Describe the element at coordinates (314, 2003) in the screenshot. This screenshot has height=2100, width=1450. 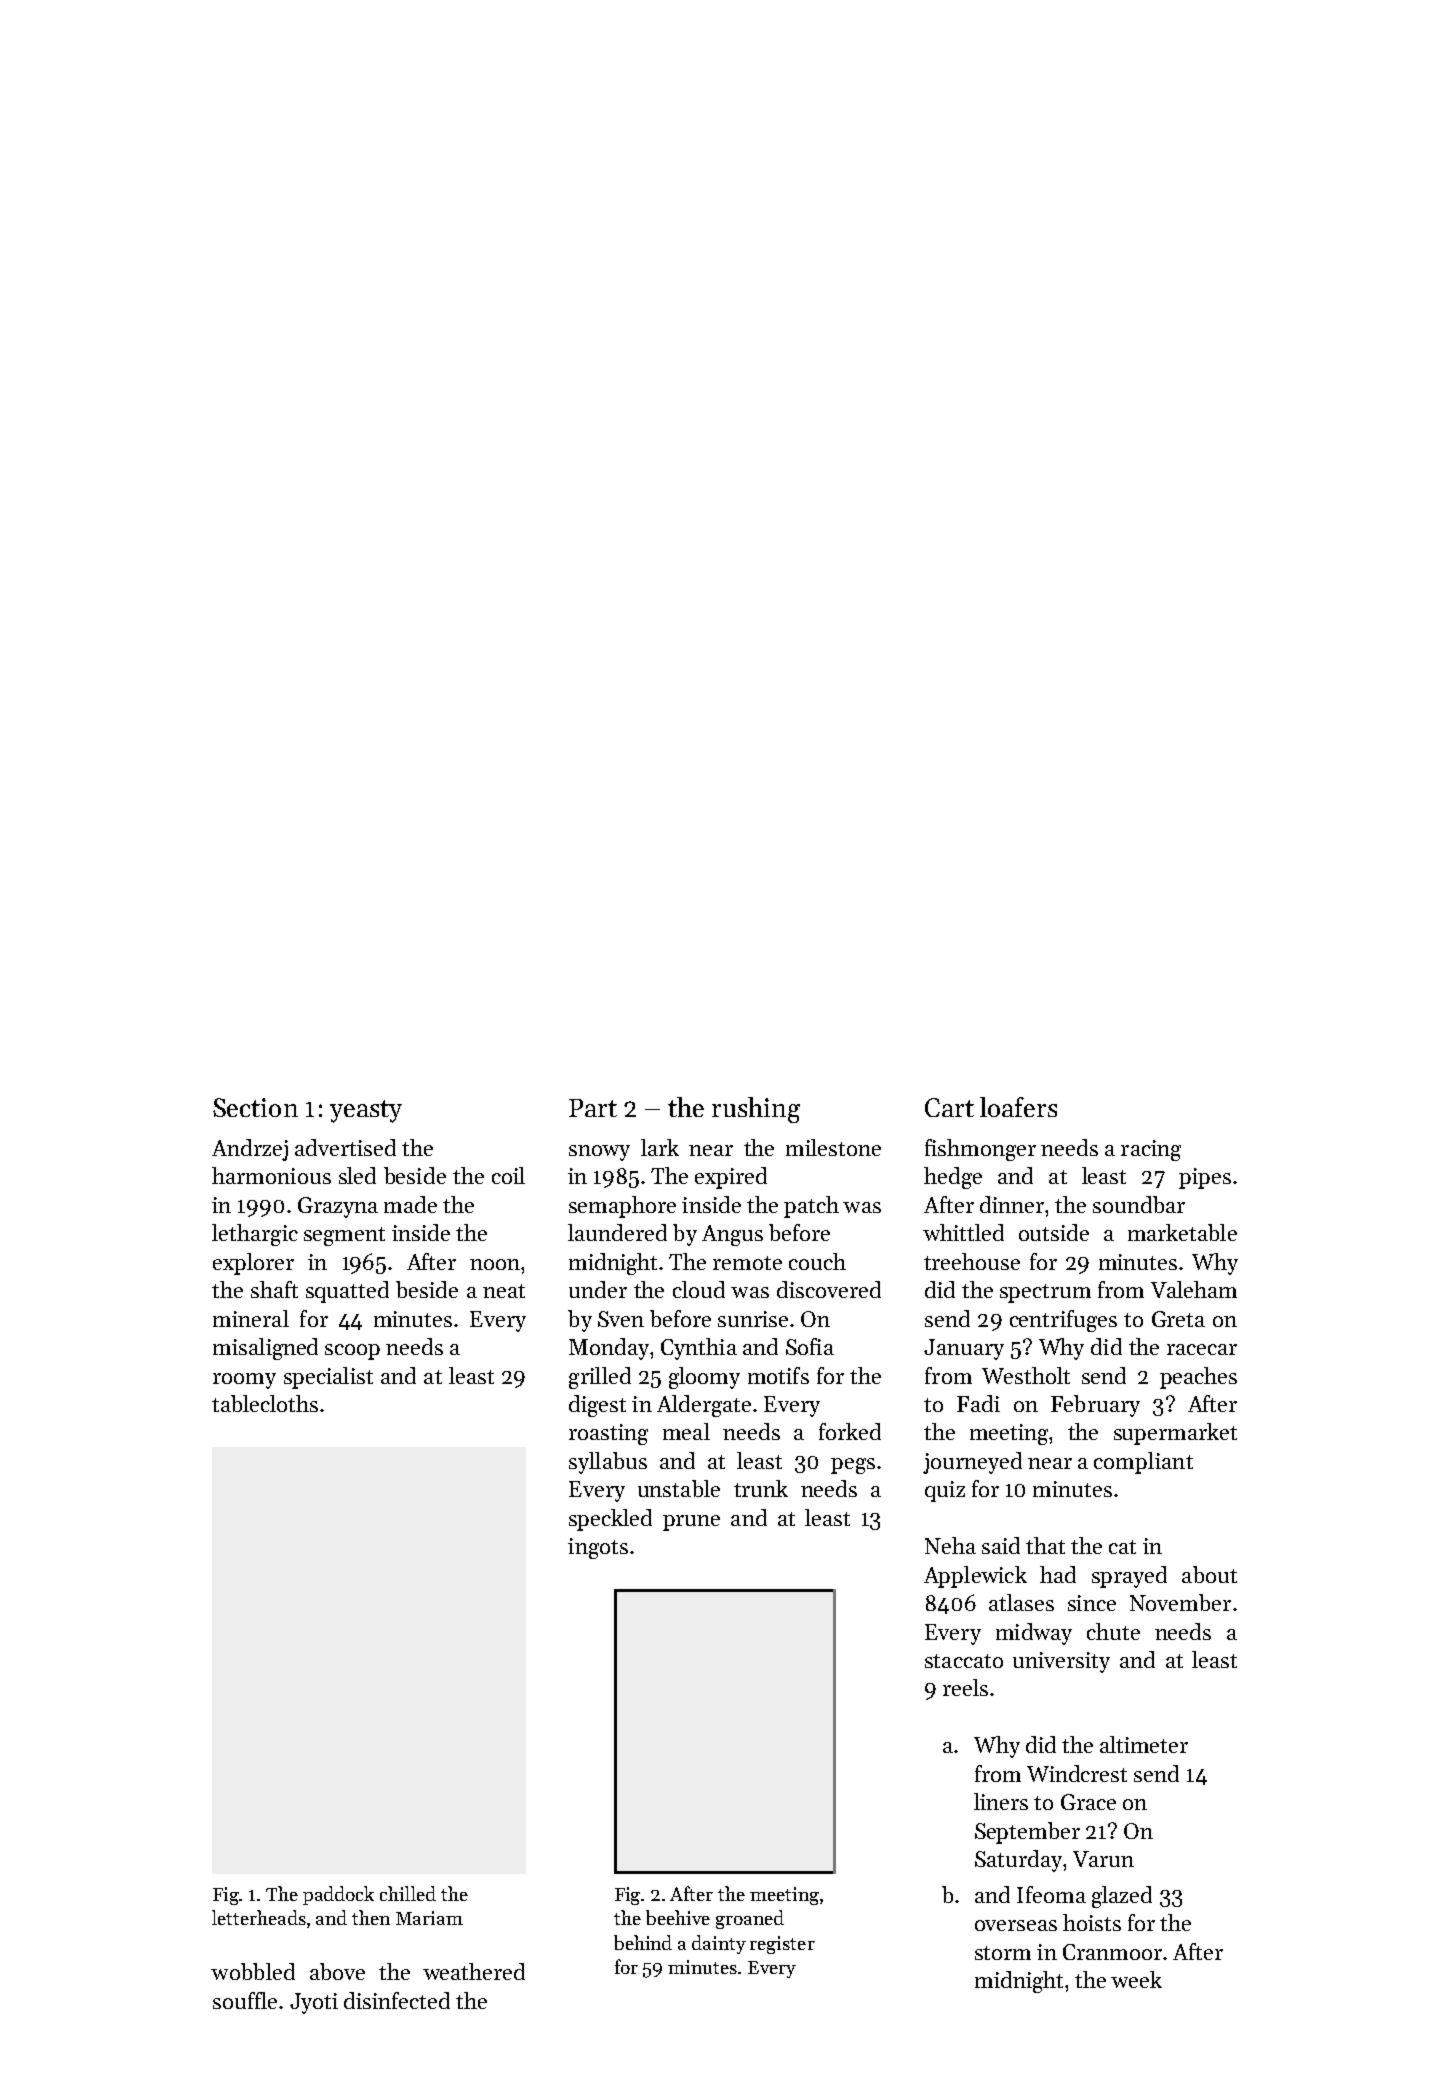
I see `Jyoti` at that location.
